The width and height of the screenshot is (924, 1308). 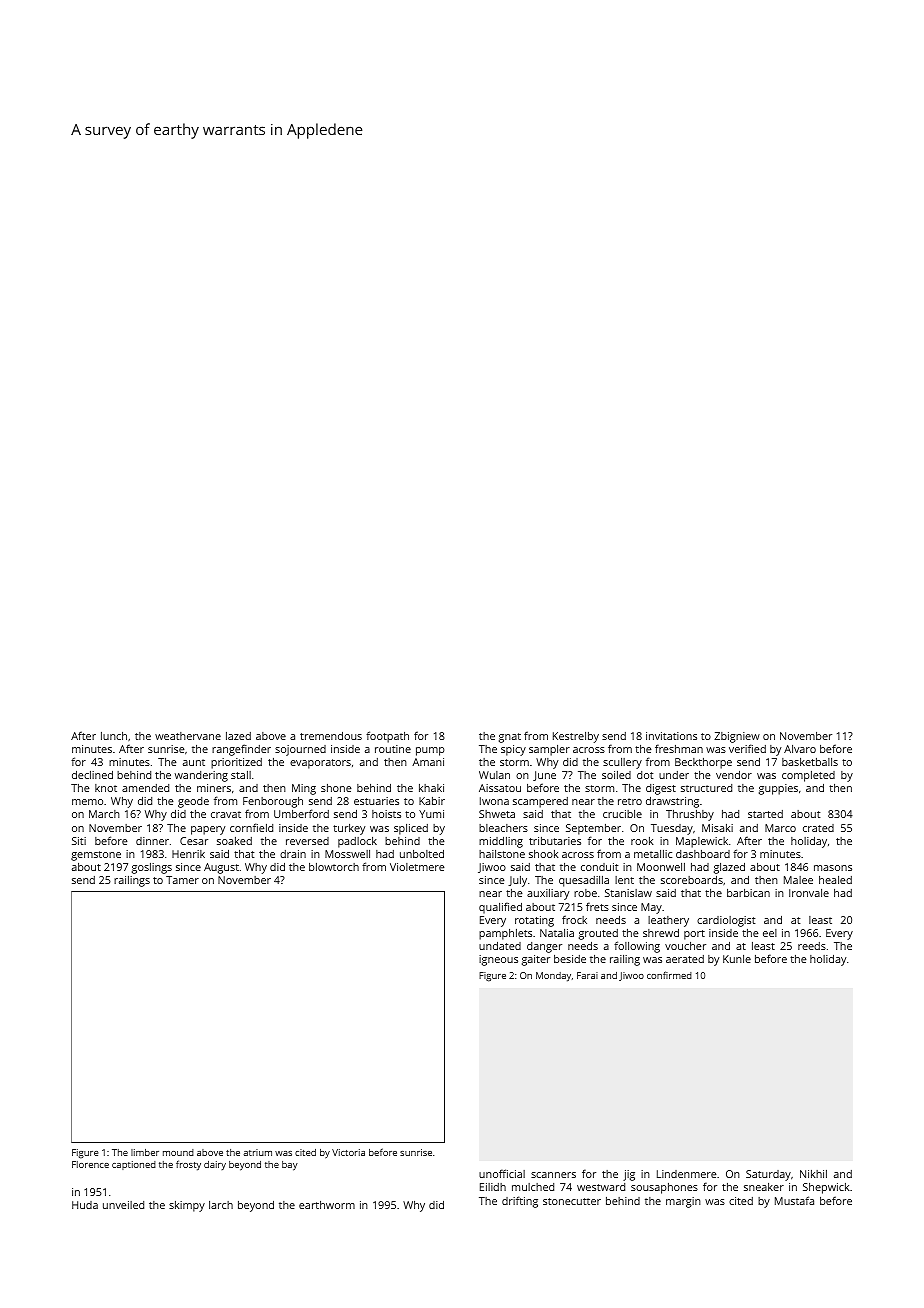 I want to click on reeds, so click(x=812, y=946).
